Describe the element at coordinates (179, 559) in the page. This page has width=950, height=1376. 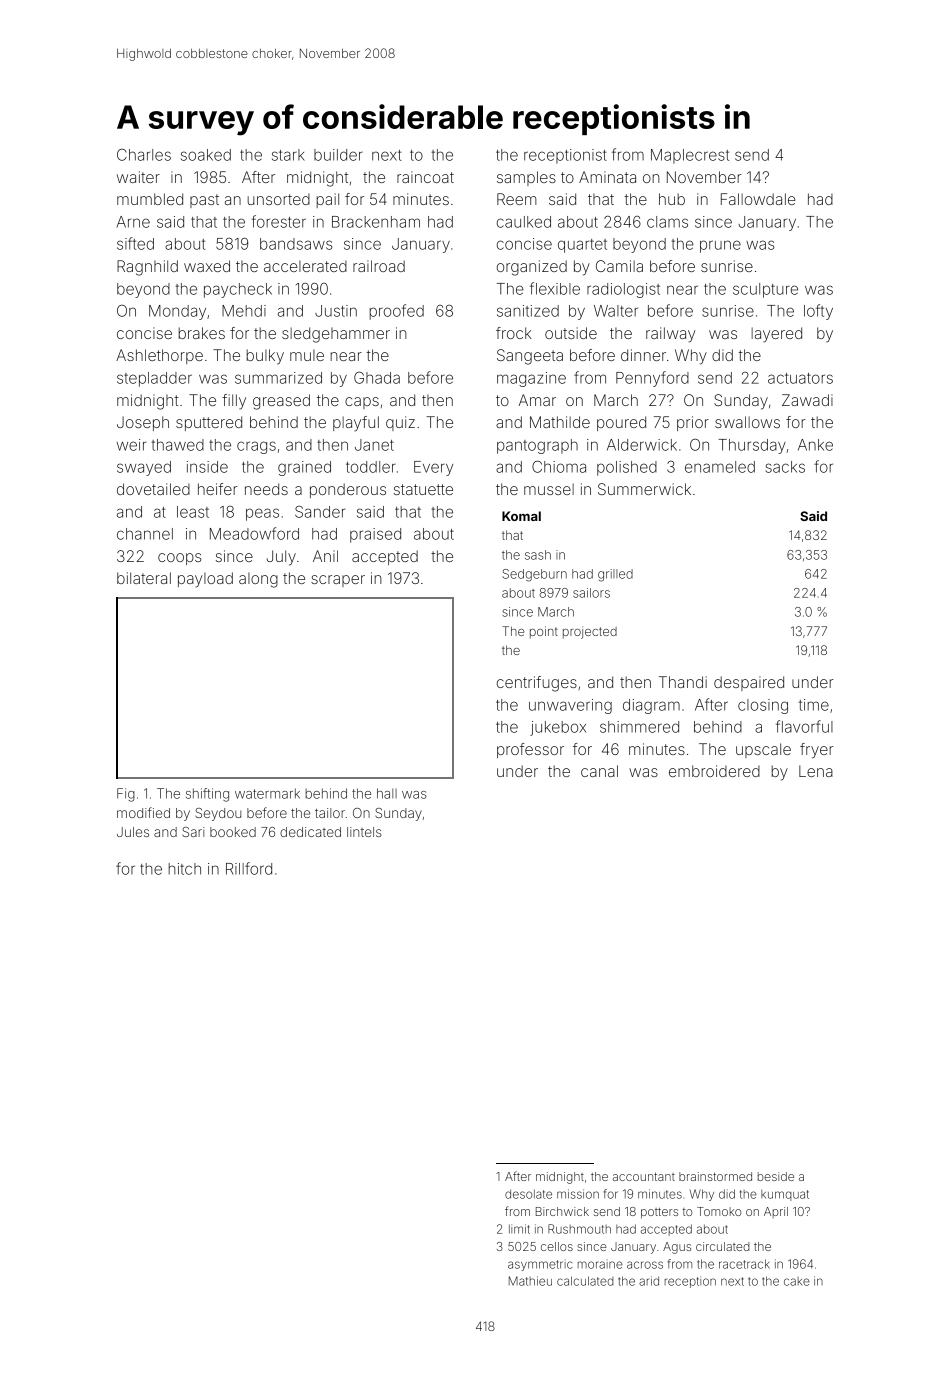
I see `coops` at that location.
